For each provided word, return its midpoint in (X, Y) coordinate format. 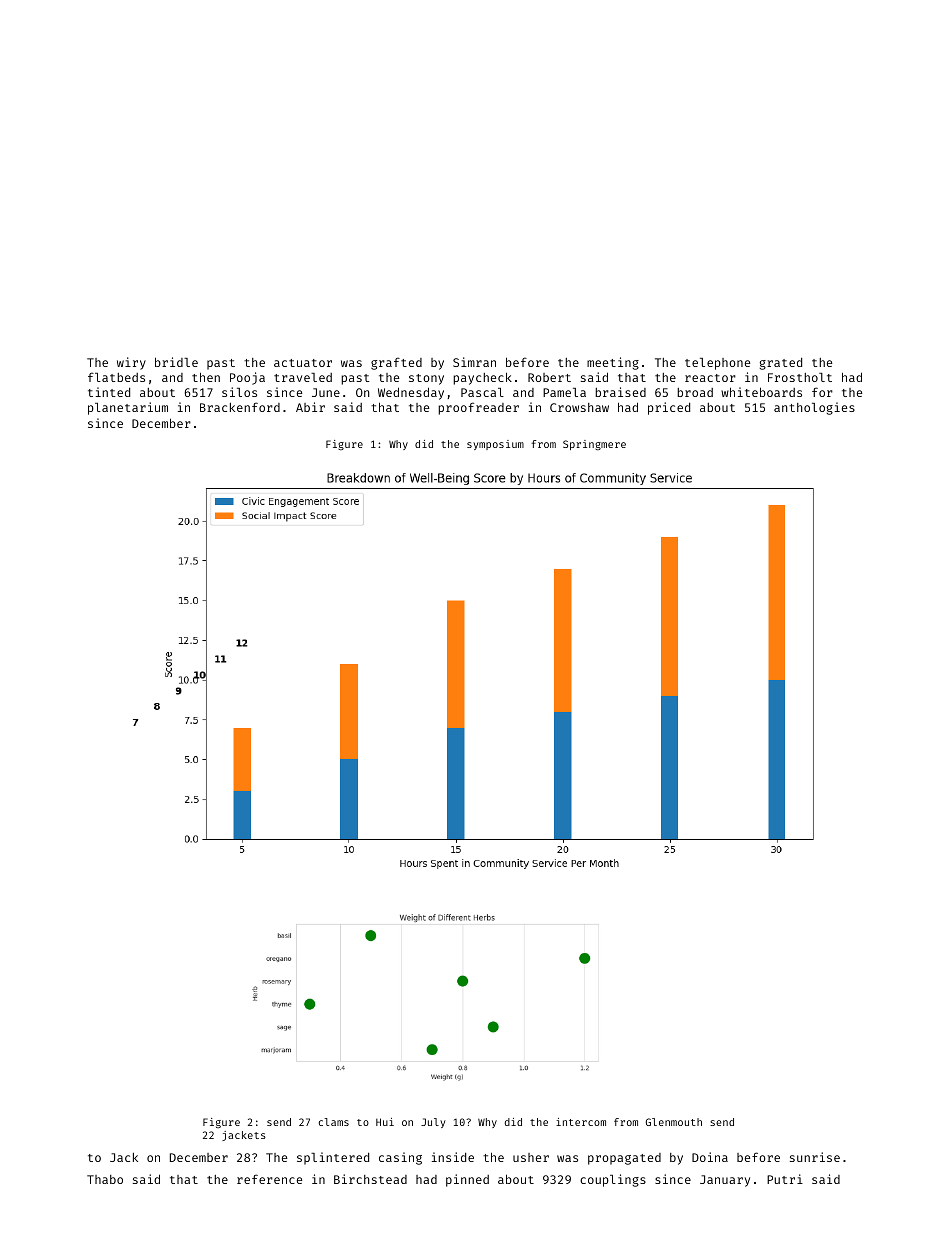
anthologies (814, 408)
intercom (581, 1122)
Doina (710, 1157)
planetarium (128, 408)
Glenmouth (674, 1122)
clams (334, 1122)
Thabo (105, 1179)
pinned (467, 1180)
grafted (396, 363)
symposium (495, 445)
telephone (717, 364)
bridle (176, 362)
